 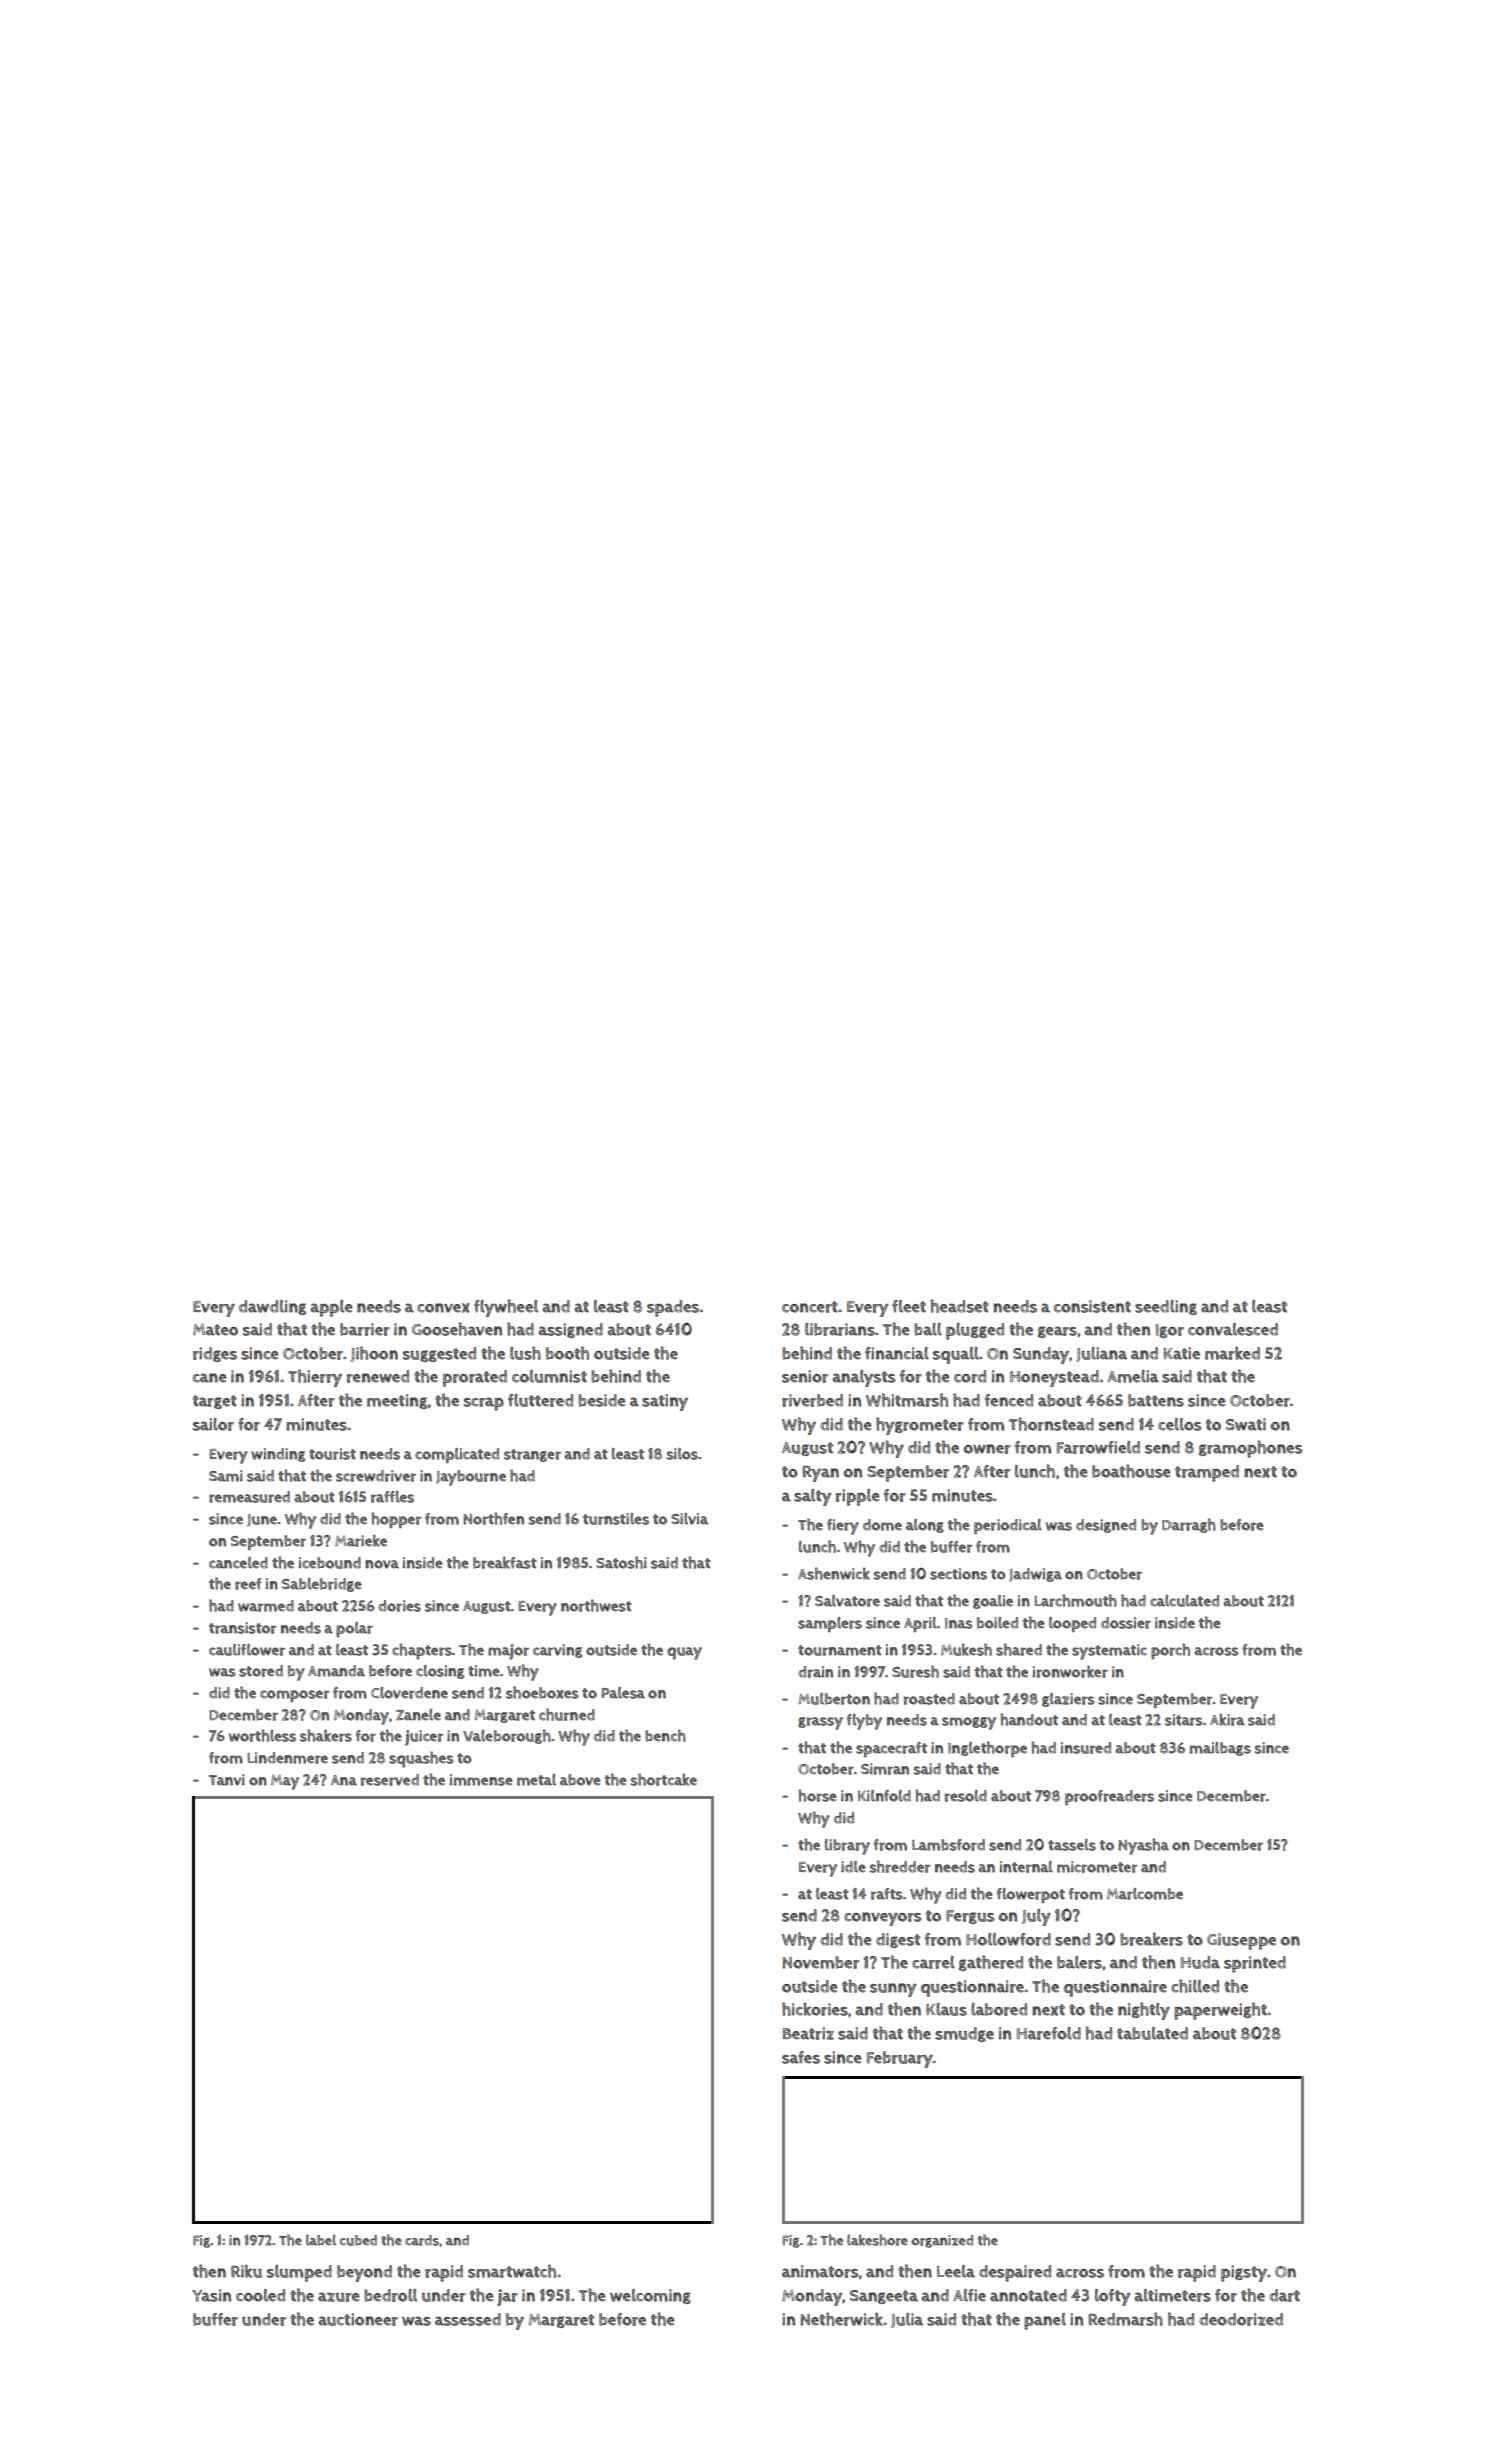 What do you see at coordinates (336, 1671) in the screenshot?
I see `Amanda` at bounding box center [336, 1671].
